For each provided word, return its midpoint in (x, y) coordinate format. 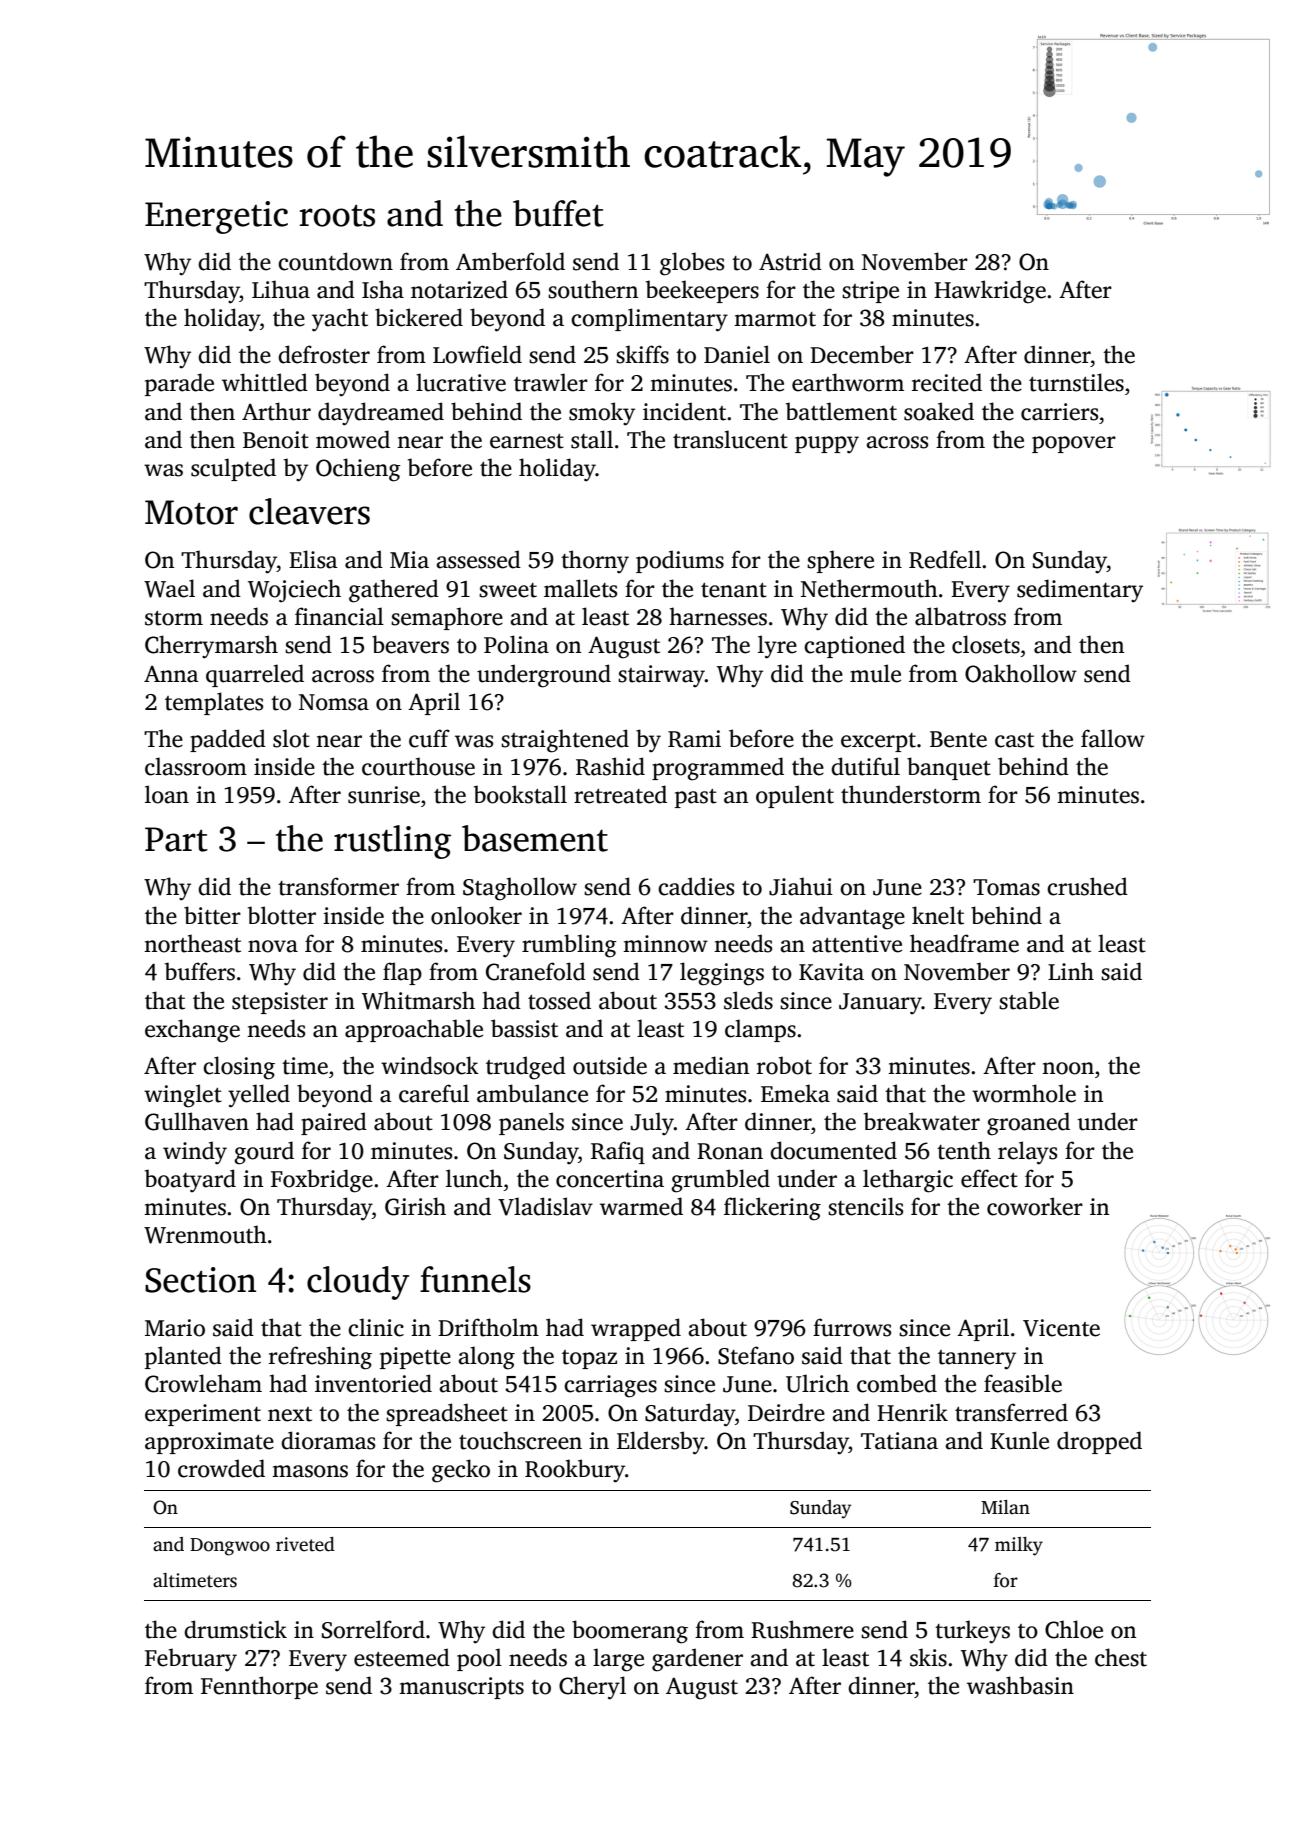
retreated (620, 794)
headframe (964, 943)
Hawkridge (990, 292)
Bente (958, 739)
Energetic (216, 217)
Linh (1071, 971)
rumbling (569, 946)
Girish (415, 1206)
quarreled (255, 675)
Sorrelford (373, 1629)
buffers (200, 971)
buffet (558, 213)
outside (610, 1065)
